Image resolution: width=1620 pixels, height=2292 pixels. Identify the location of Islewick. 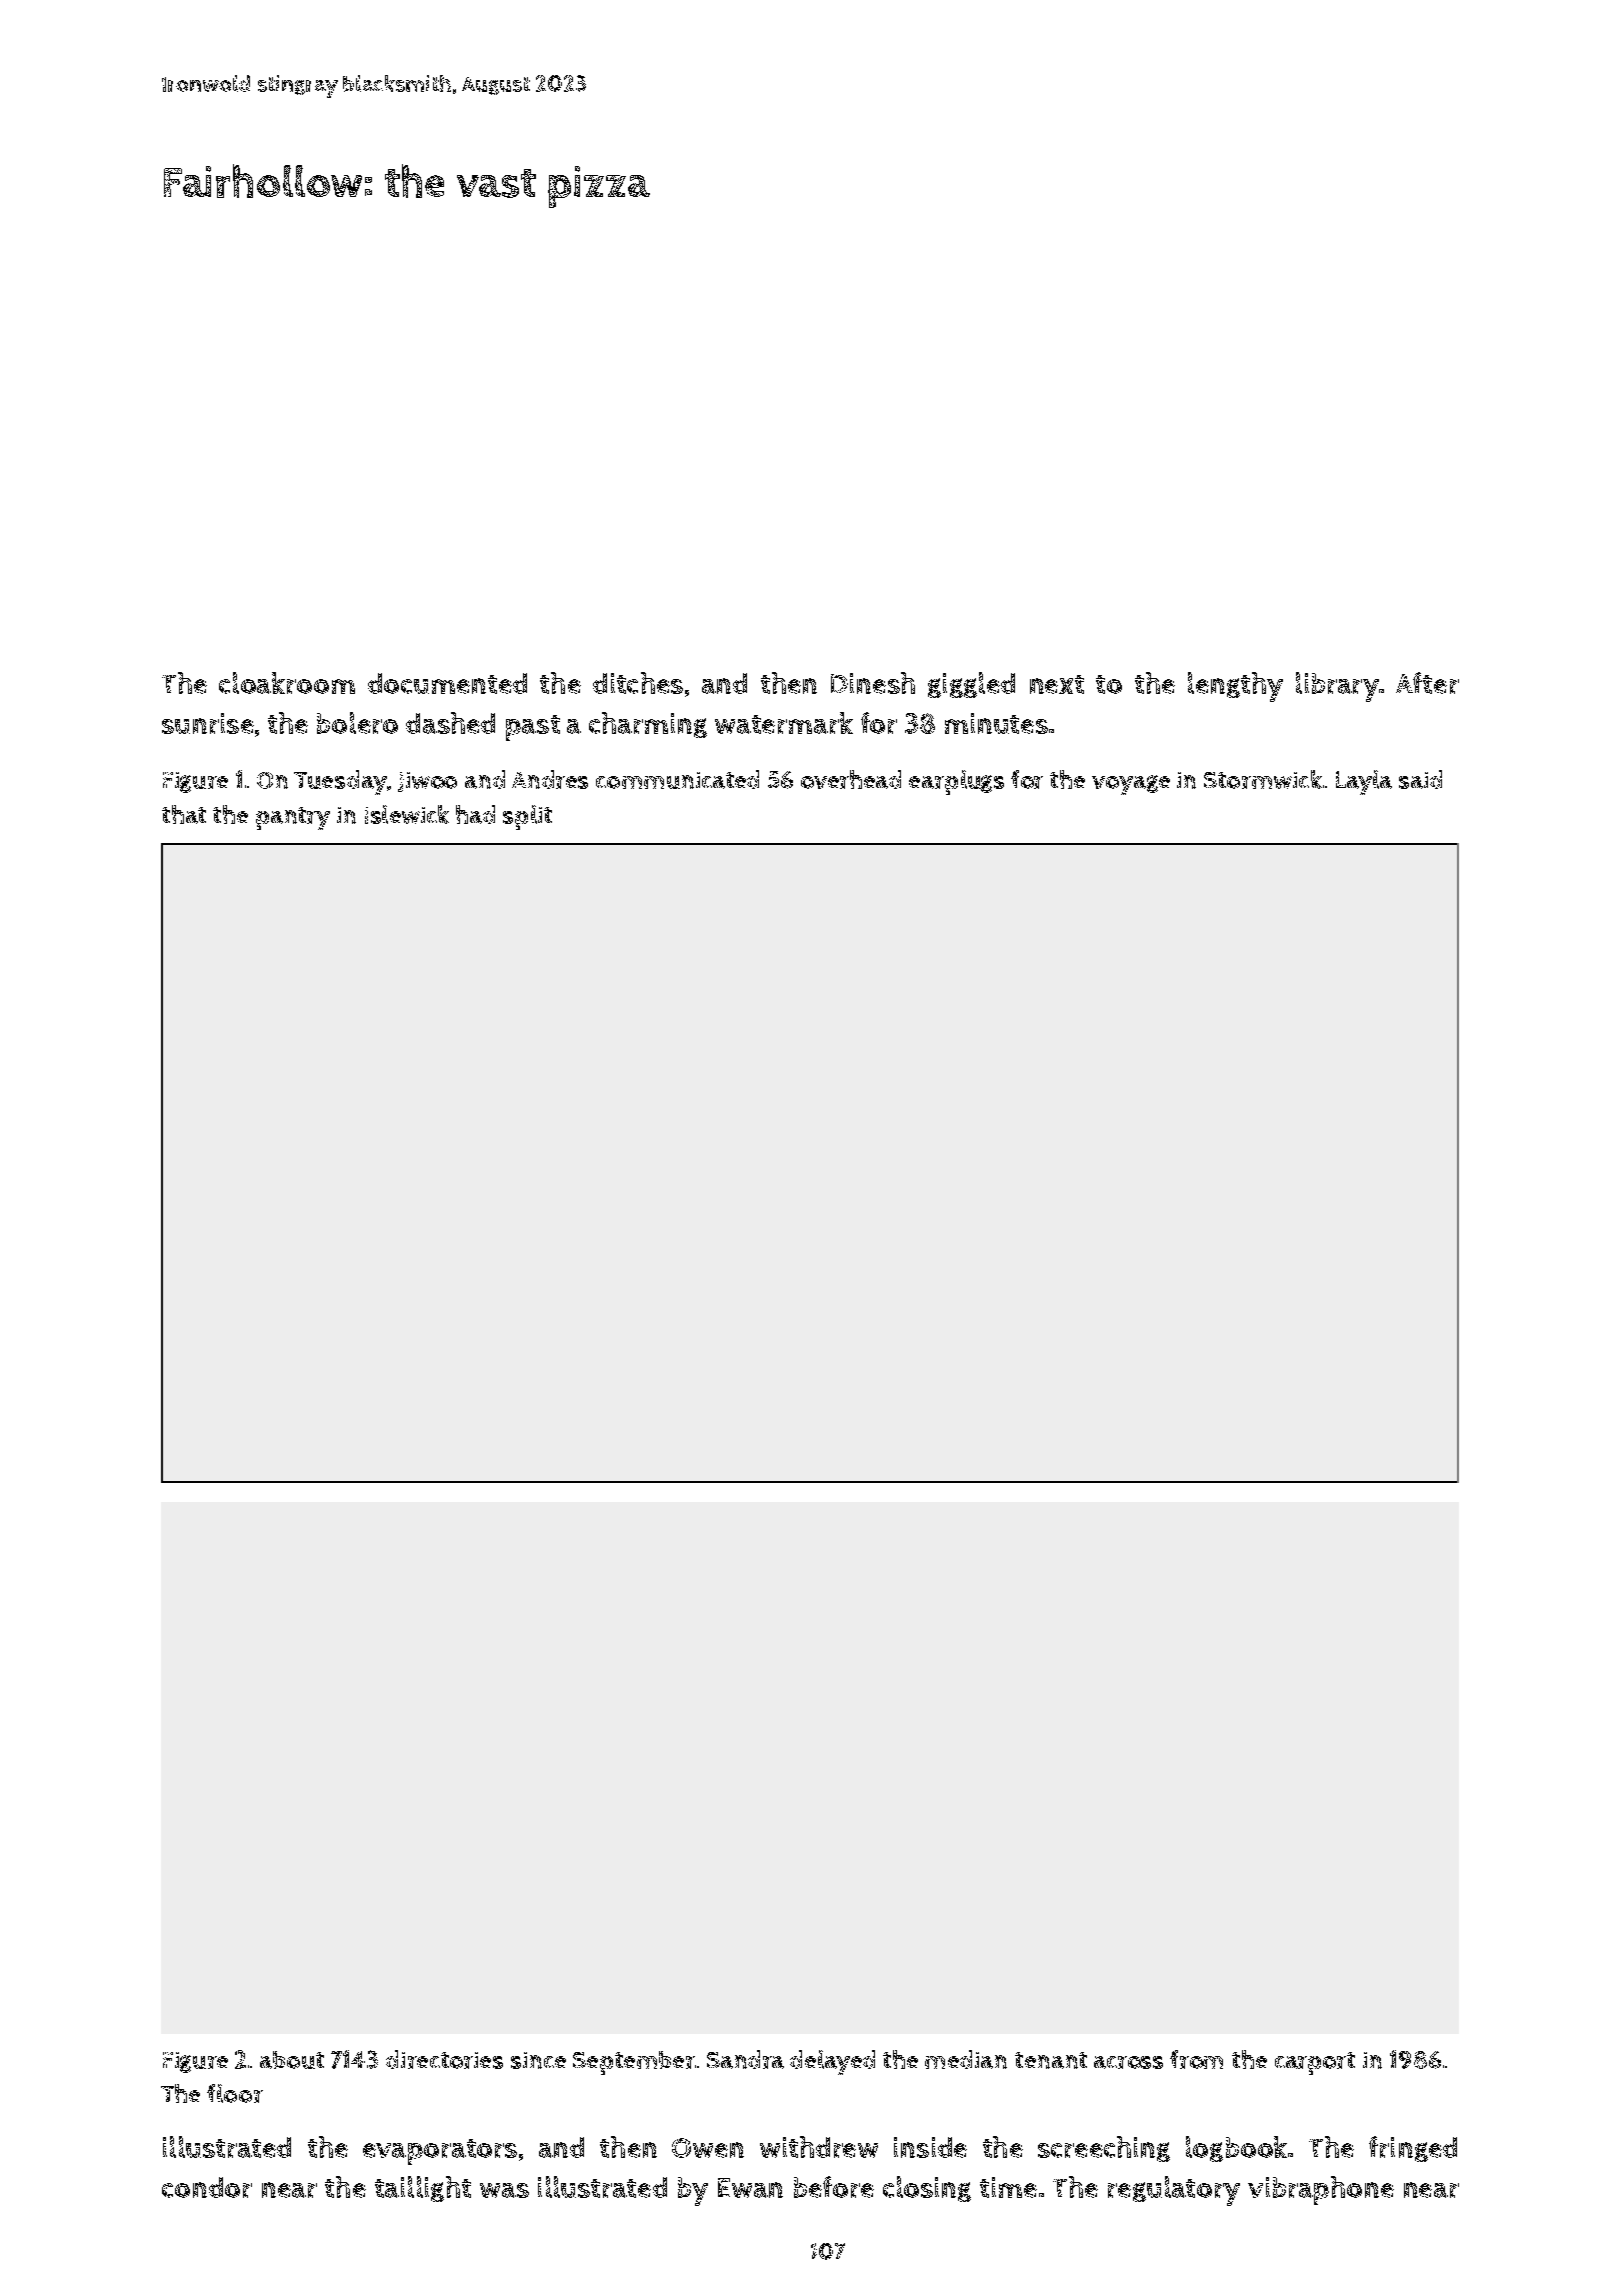
(407, 814).
